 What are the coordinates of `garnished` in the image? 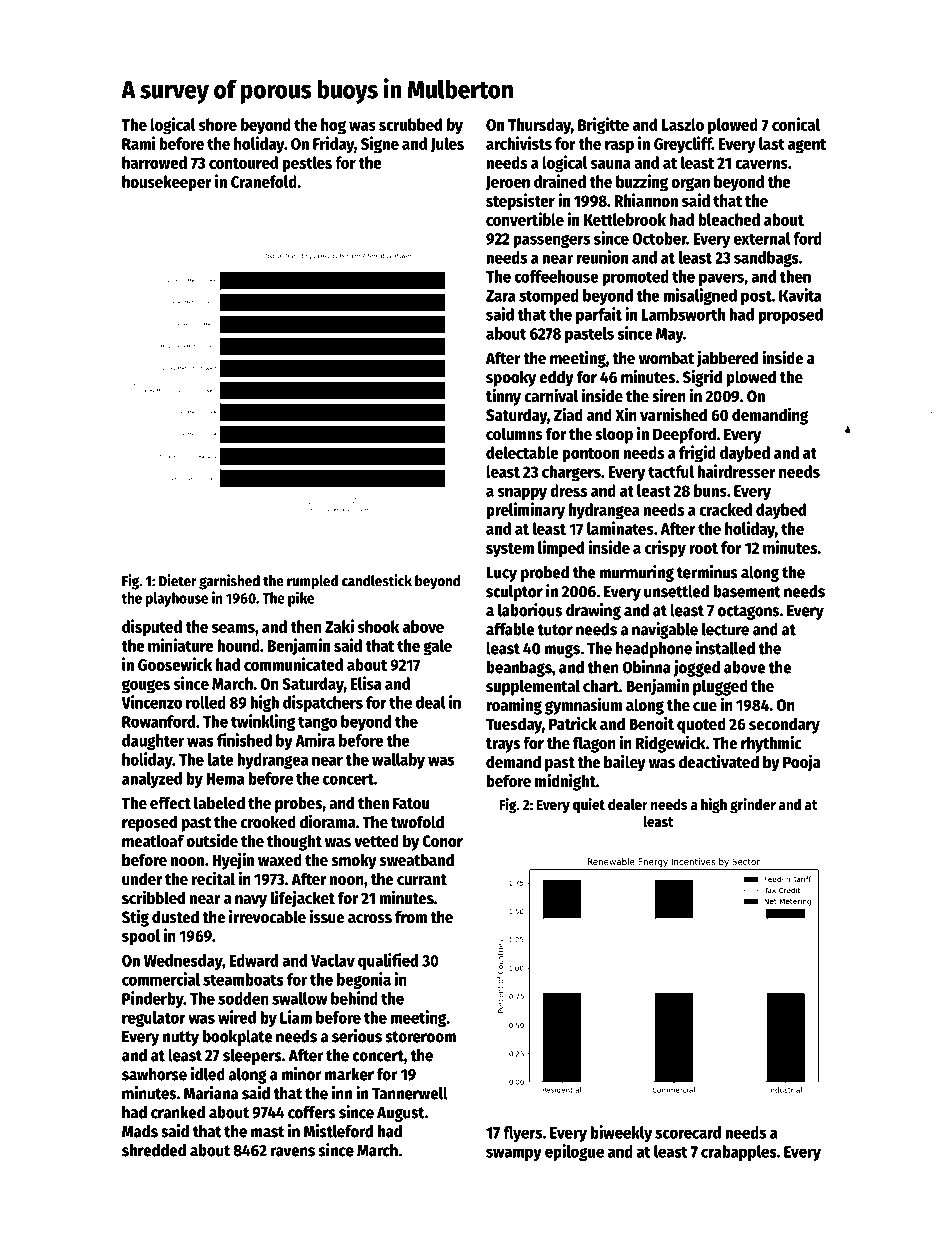 It's located at (229, 582).
